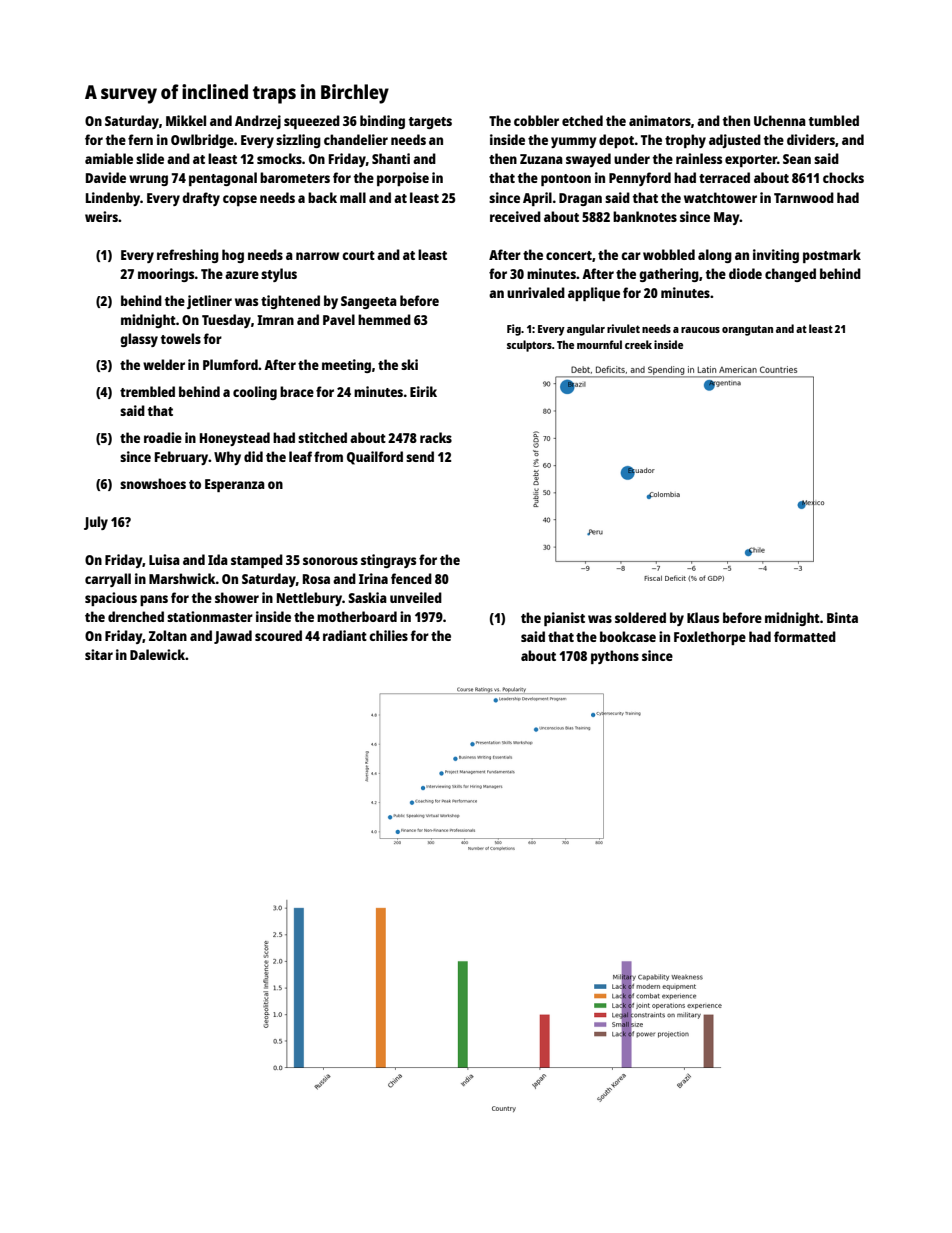  I want to click on roadie, so click(163, 437).
